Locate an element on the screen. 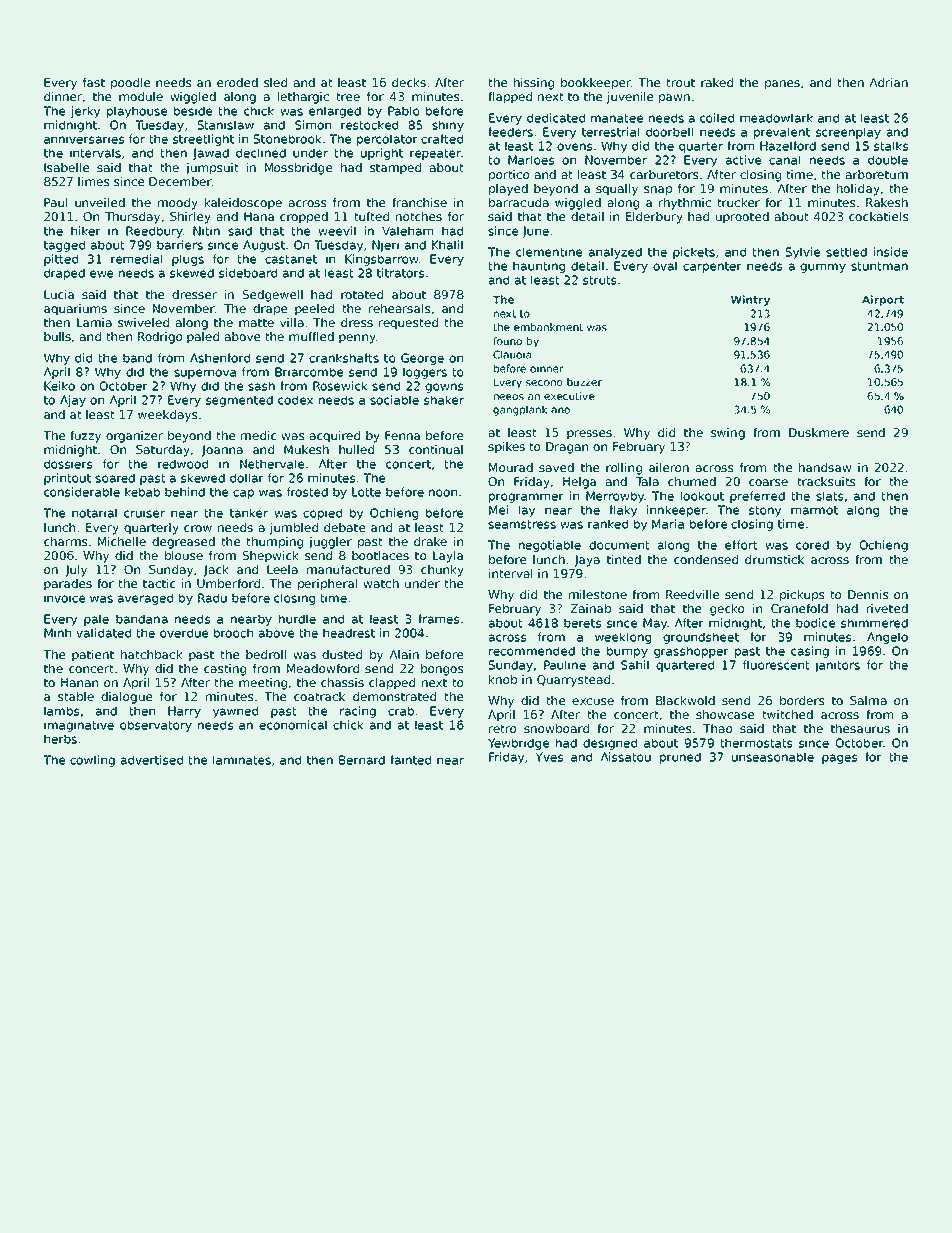  jerky is located at coordinates (85, 112).
